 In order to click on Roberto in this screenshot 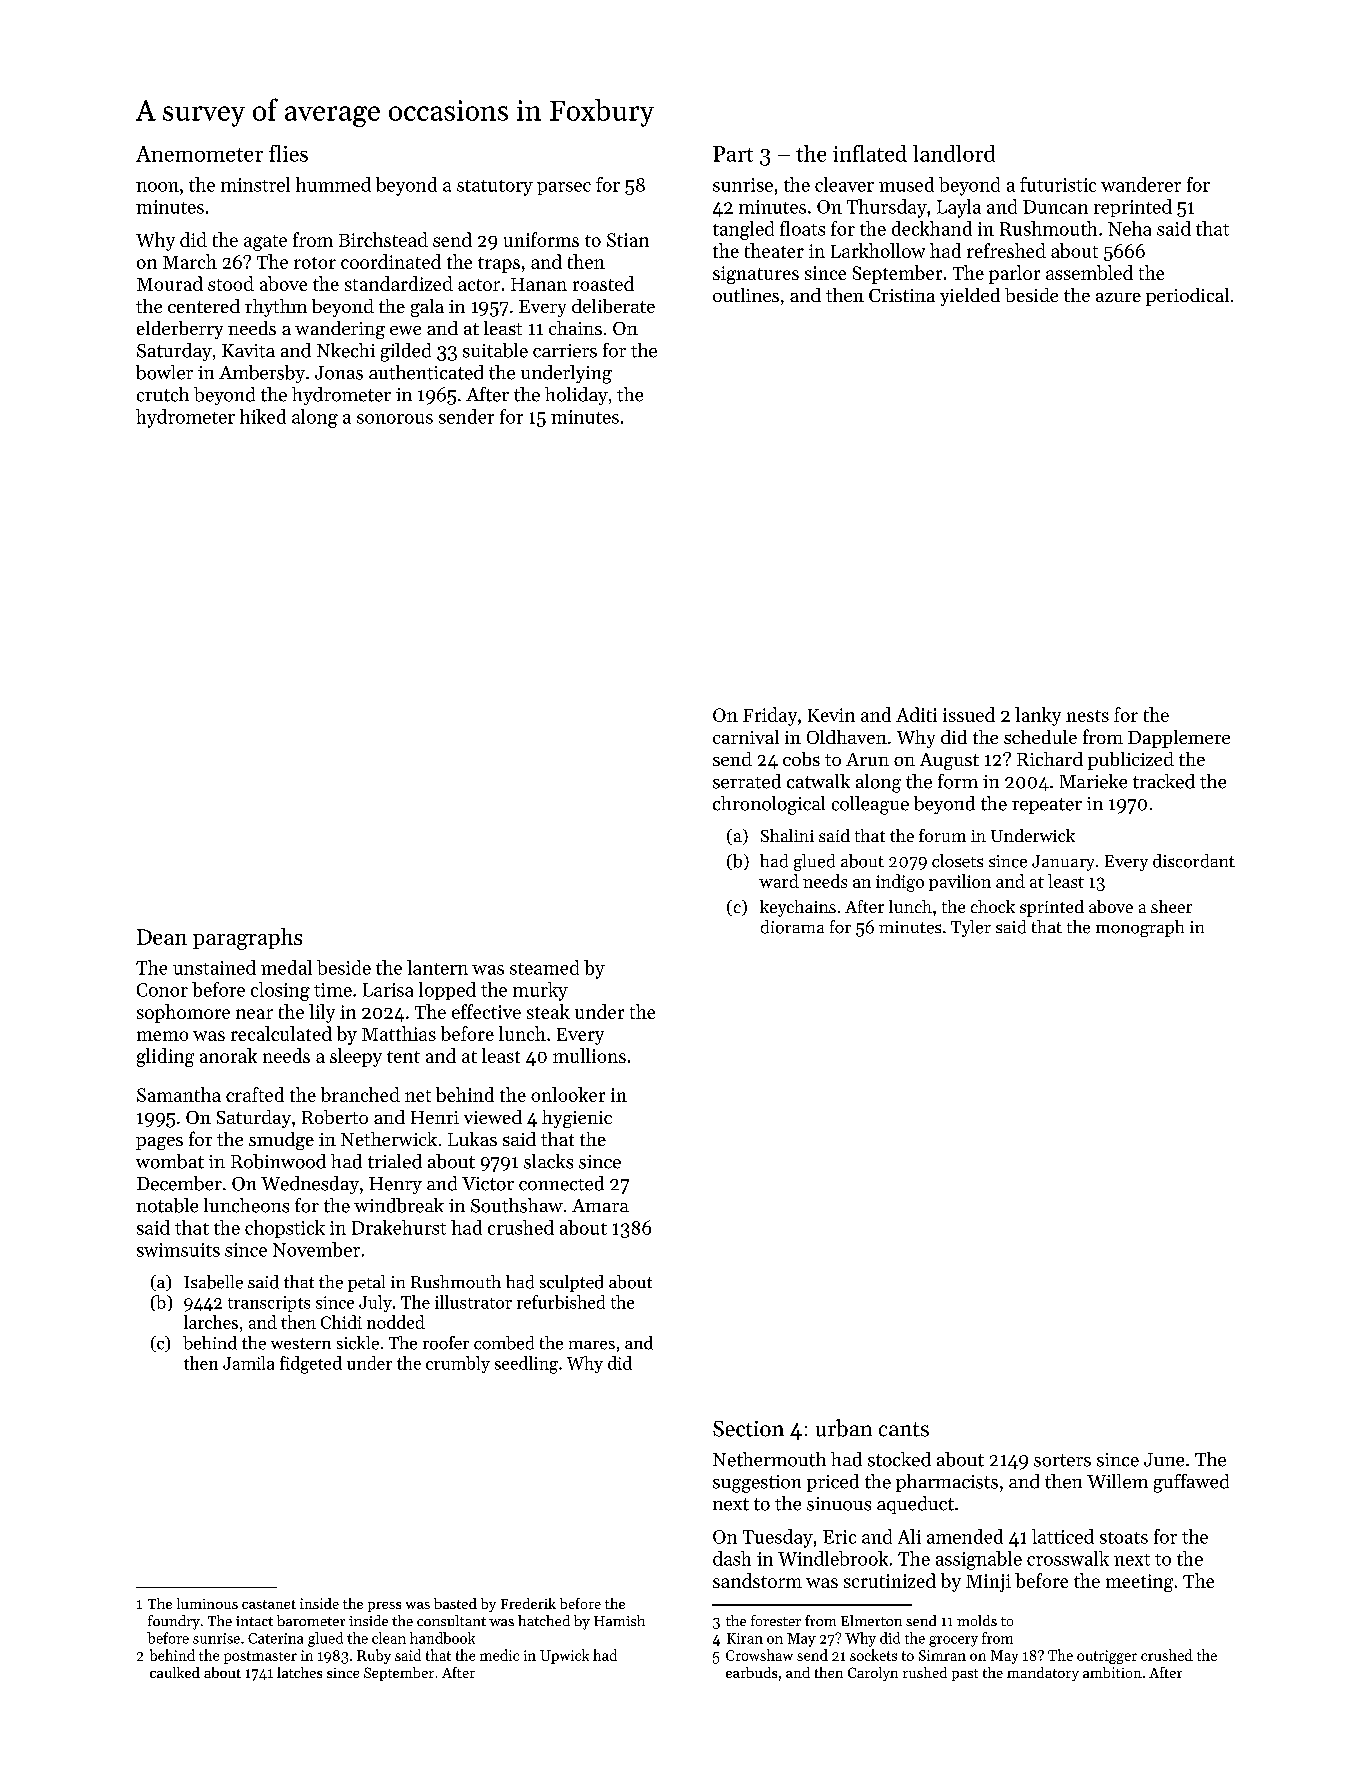, I will do `click(335, 1117)`.
